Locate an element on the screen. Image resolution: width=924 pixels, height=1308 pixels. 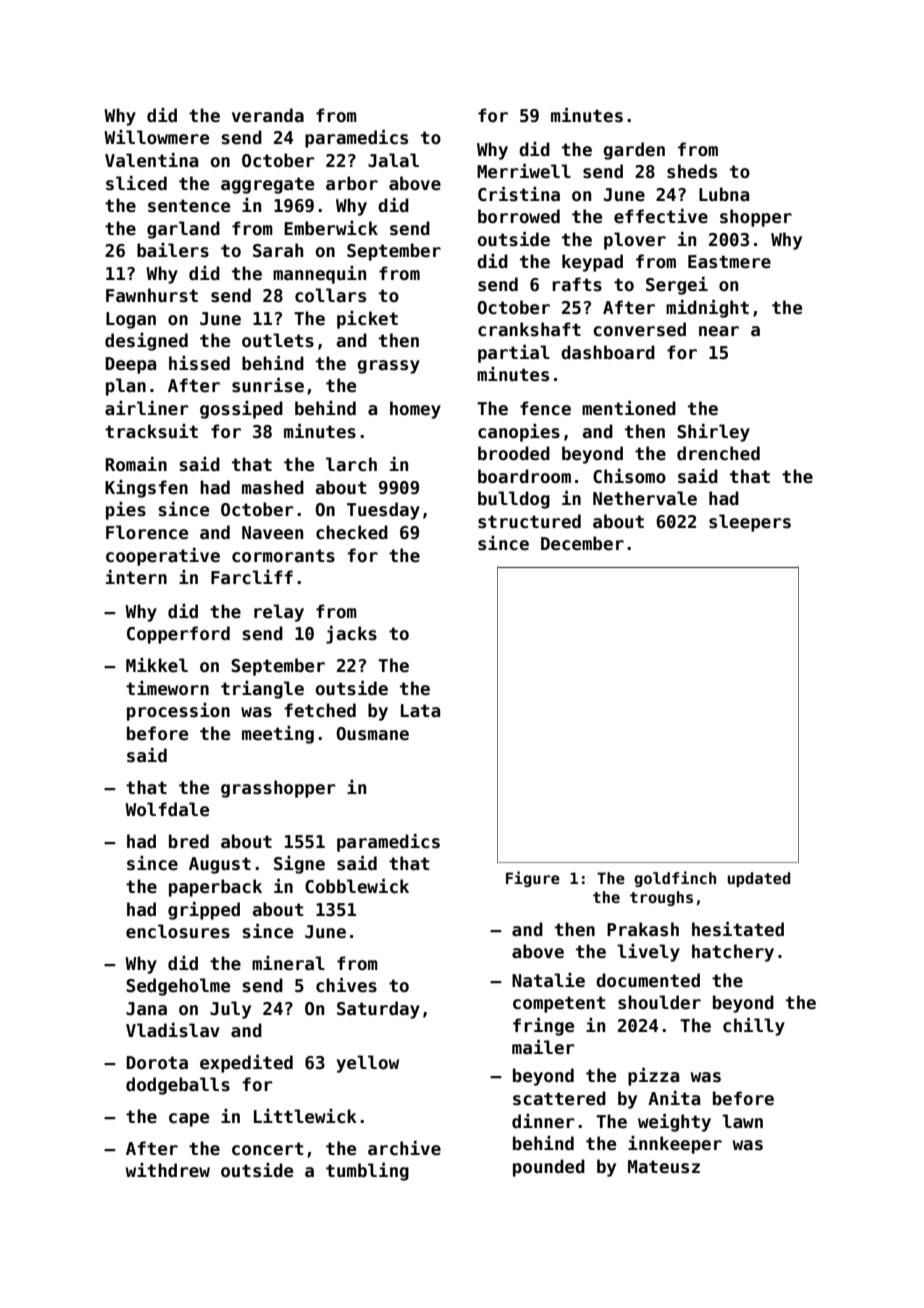
fence is located at coordinates (545, 408).
